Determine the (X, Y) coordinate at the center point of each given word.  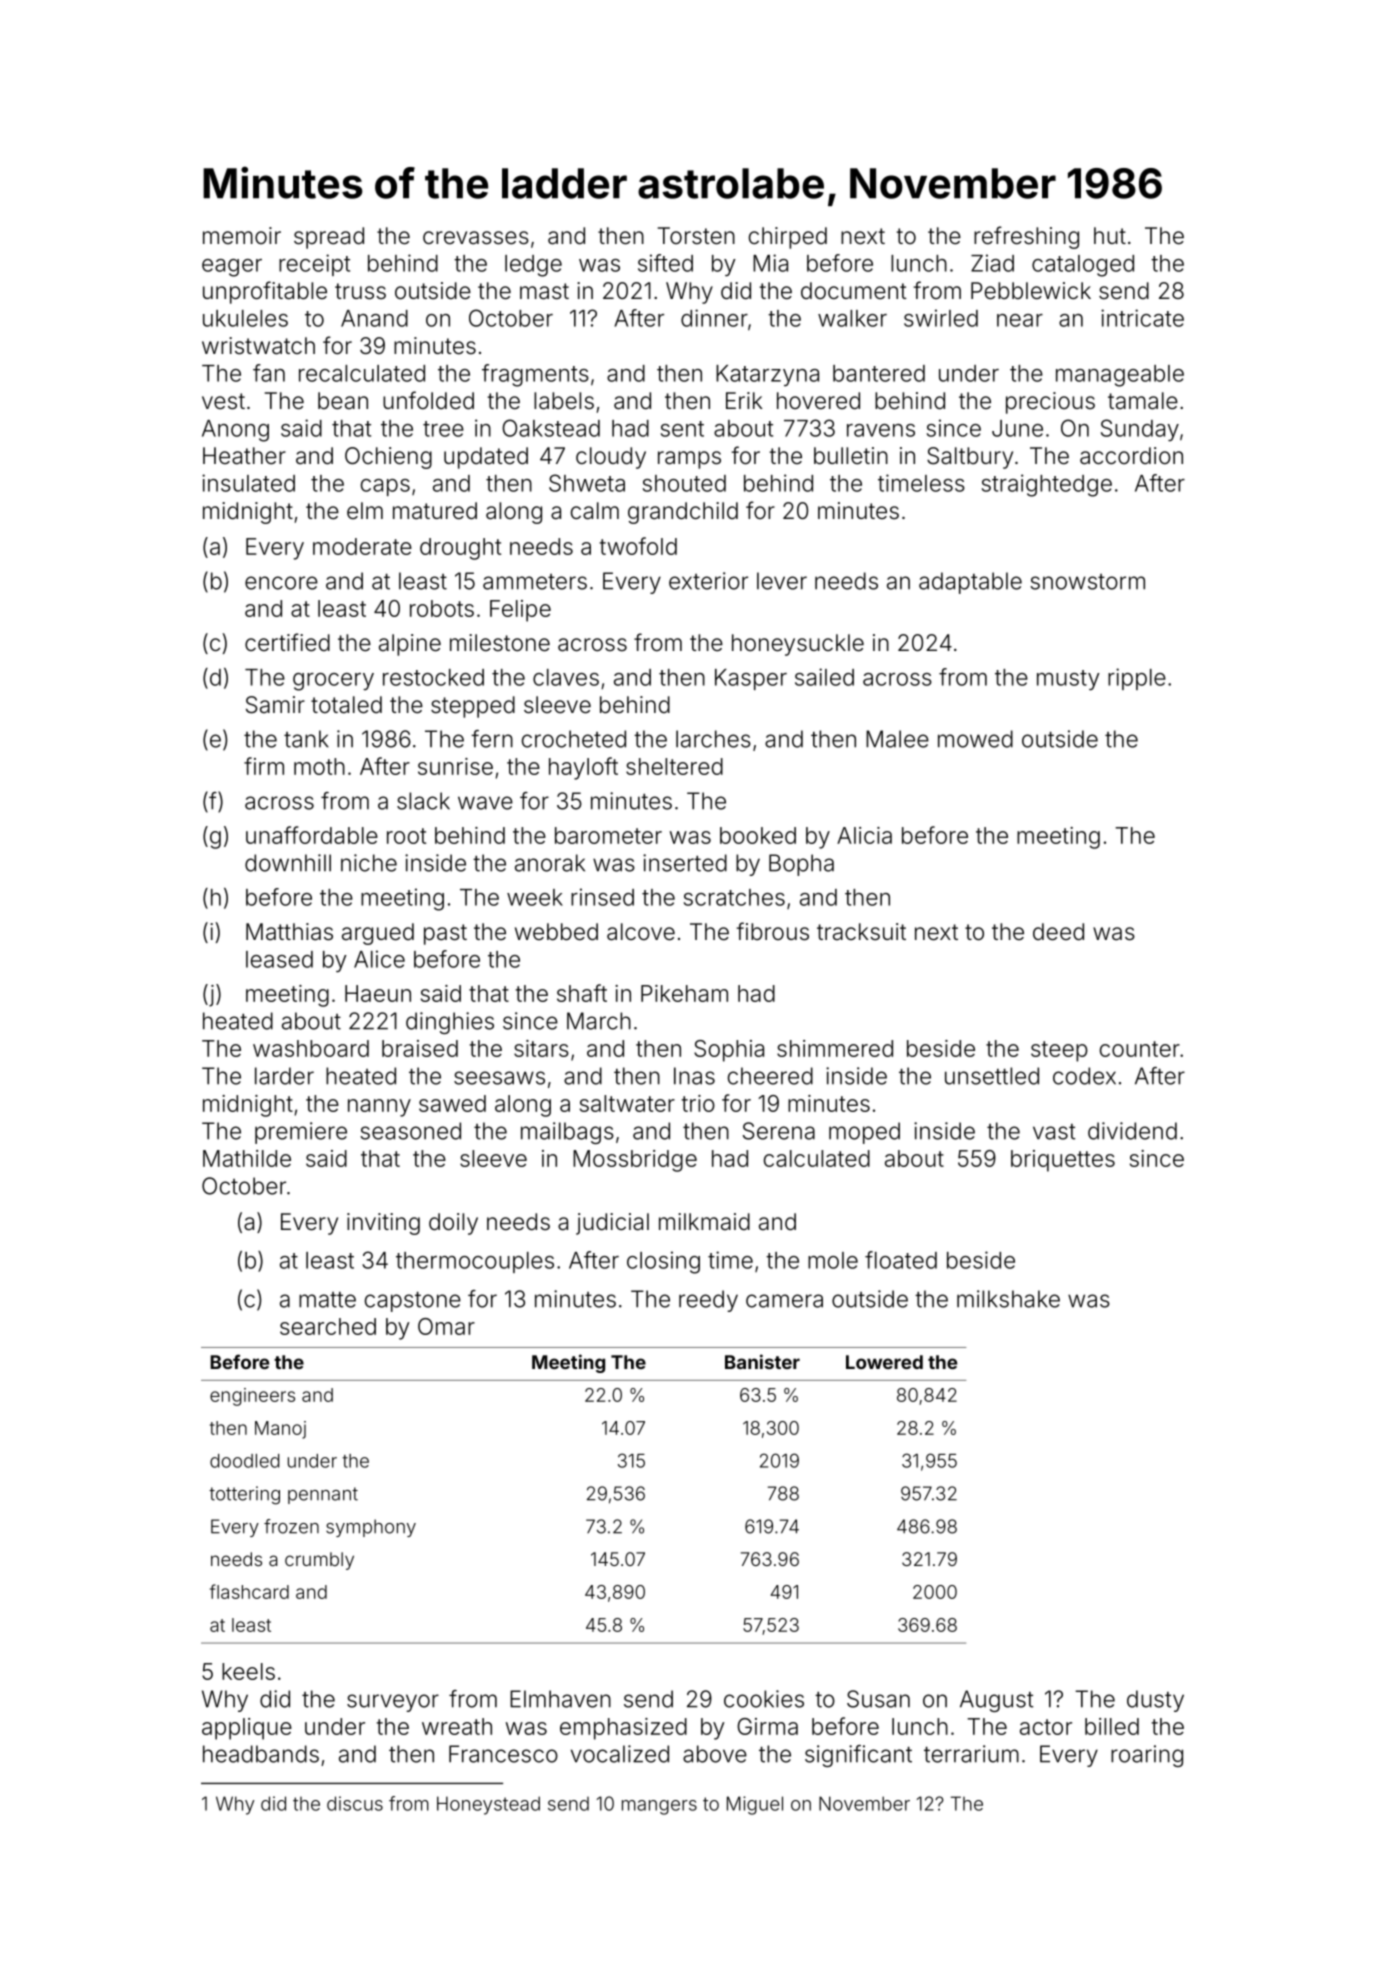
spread (329, 238)
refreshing (1026, 237)
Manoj (280, 1430)
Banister (762, 1361)
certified (287, 642)
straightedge (1047, 485)
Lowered (884, 1362)
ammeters (535, 582)
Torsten (696, 236)
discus (355, 1803)
